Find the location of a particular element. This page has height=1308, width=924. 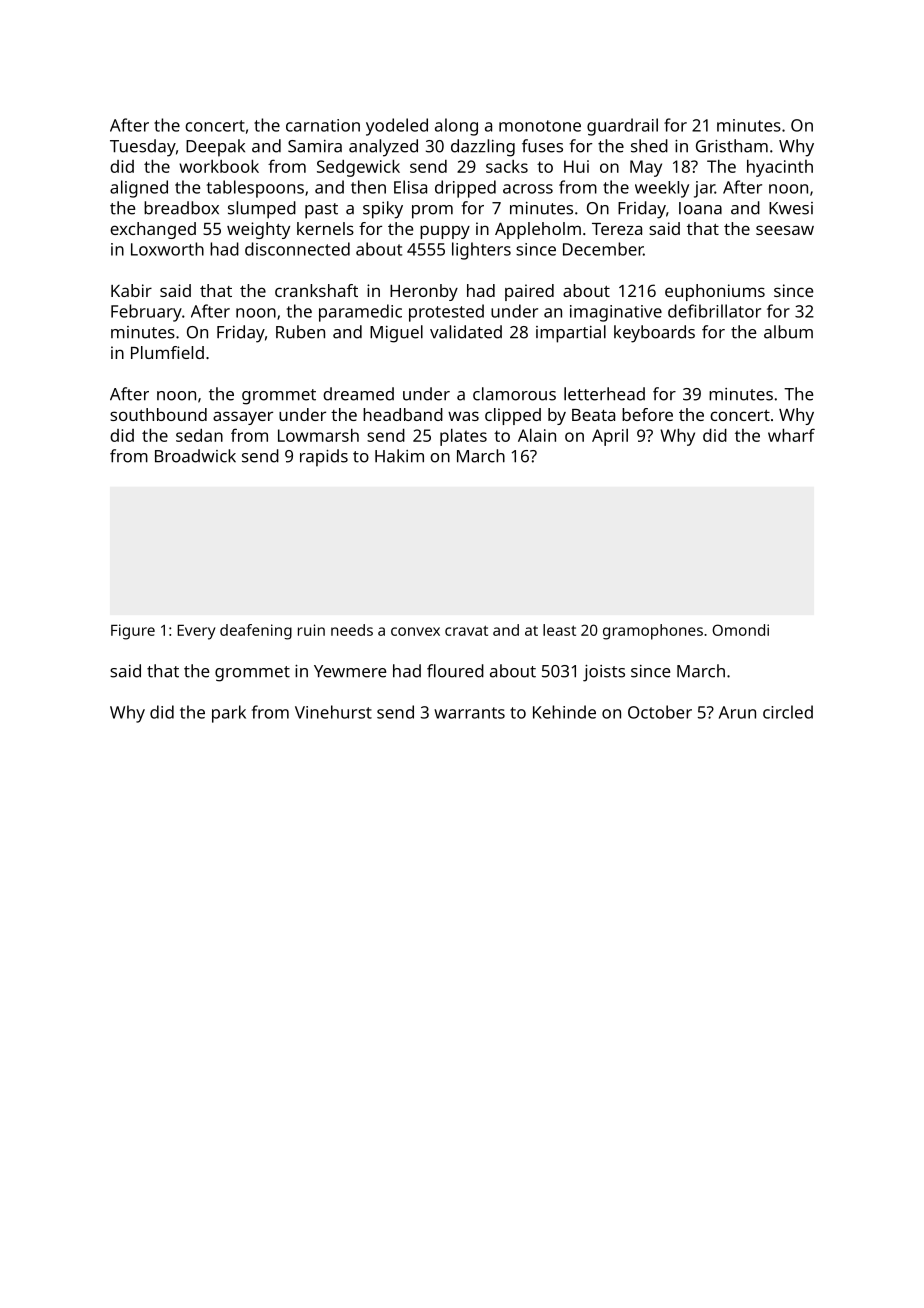

analyzed is located at coordinates (383, 148).
